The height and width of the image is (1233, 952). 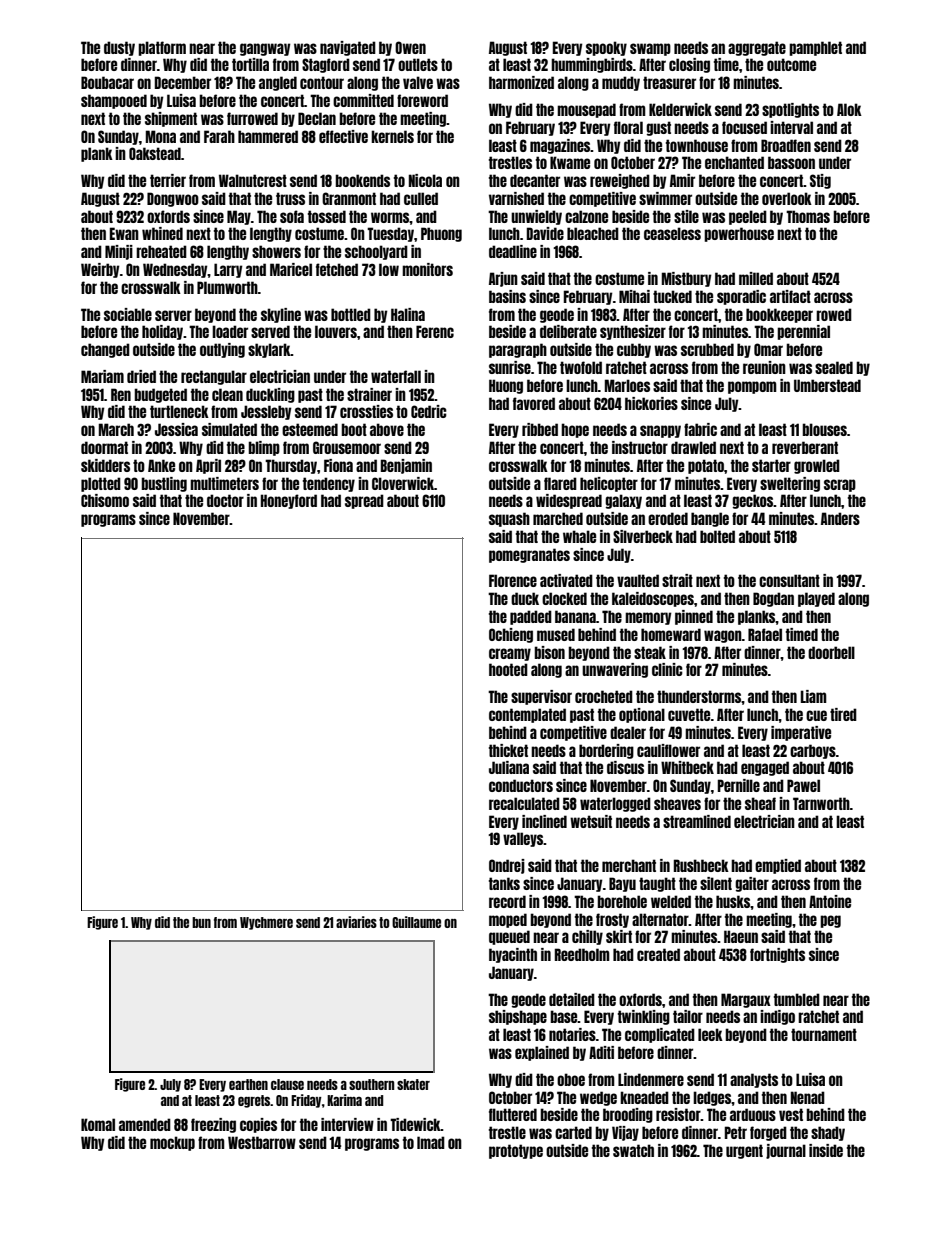 What do you see at coordinates (660, 919) in the image?
I see `alternator` at bounding box center [660, 919].
